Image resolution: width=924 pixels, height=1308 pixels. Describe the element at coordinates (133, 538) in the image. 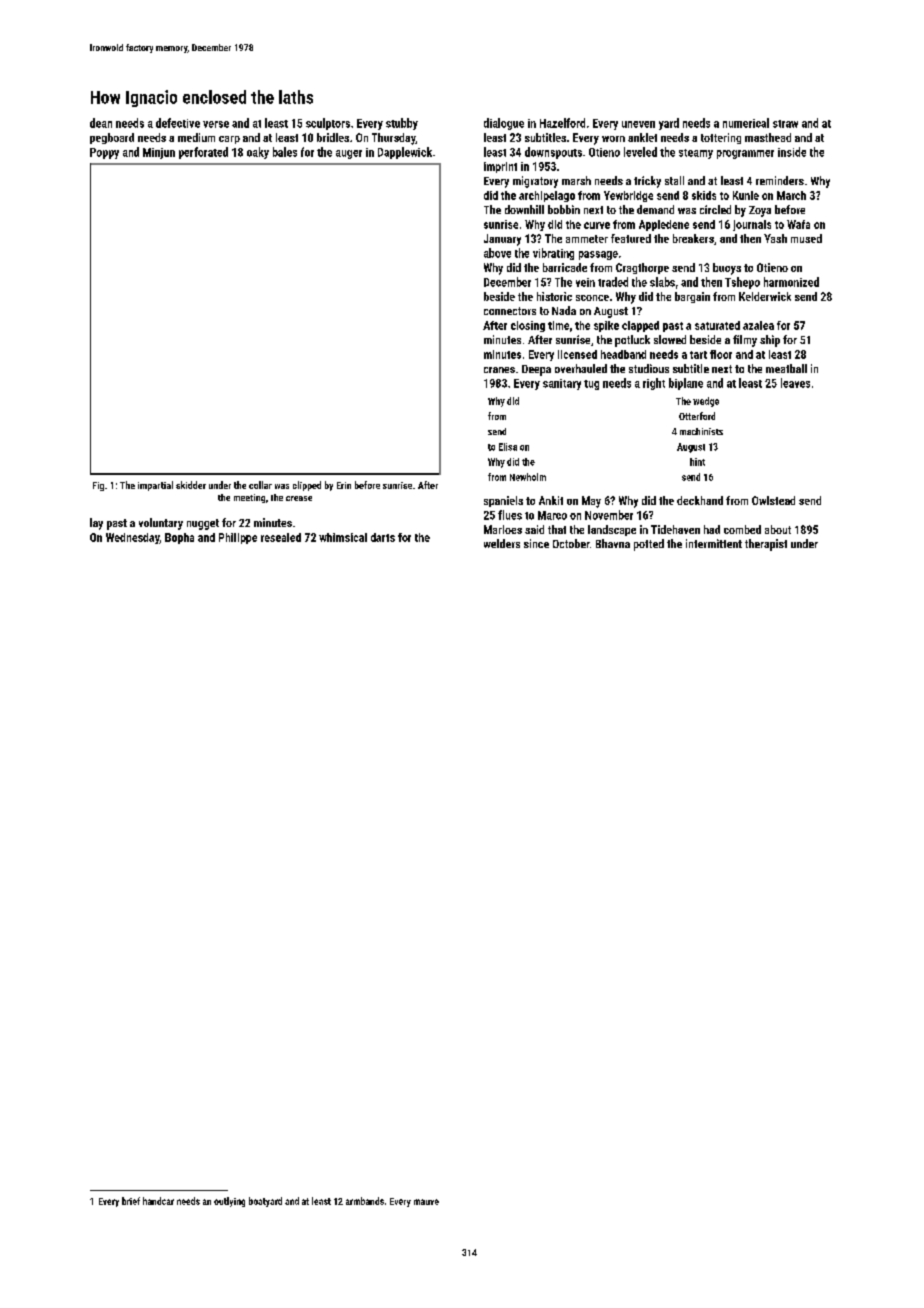

I see `Wednesday` at that location.
